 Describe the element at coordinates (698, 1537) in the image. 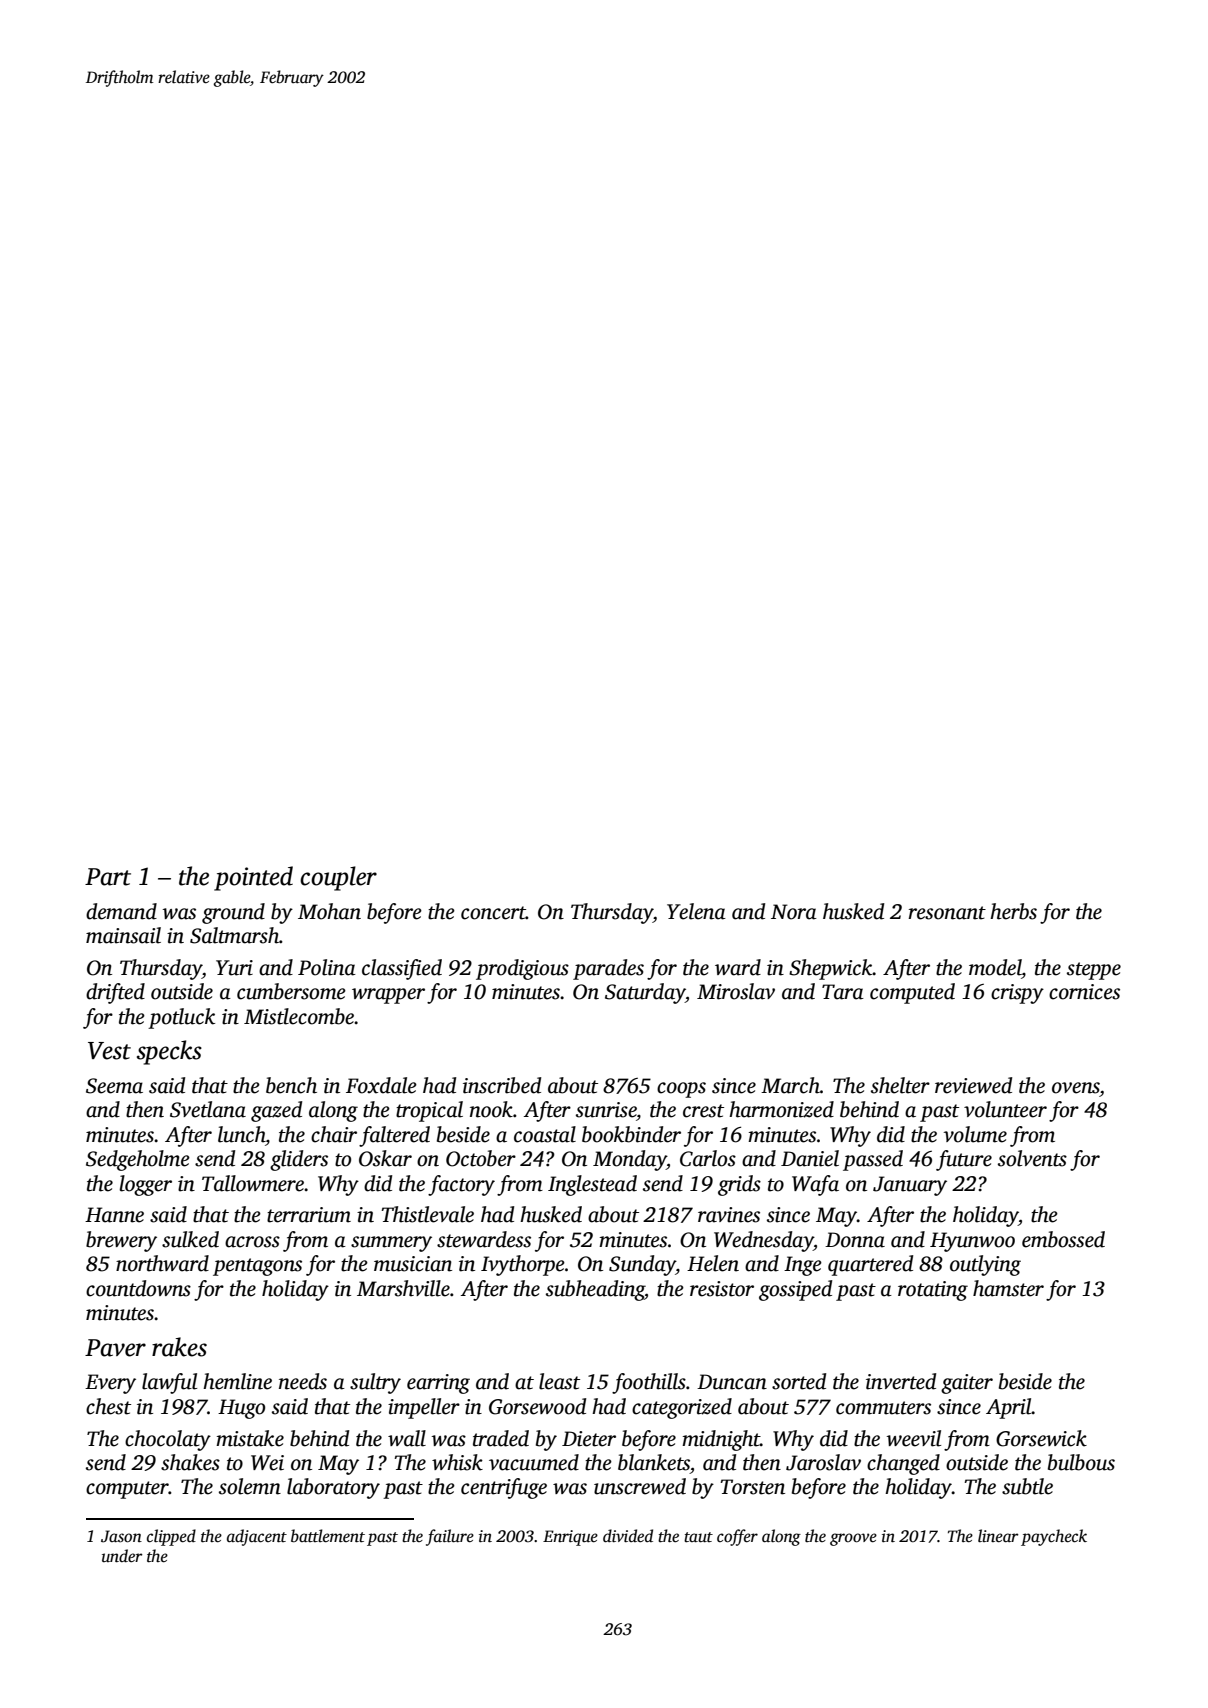

I see `taut` at that location.
